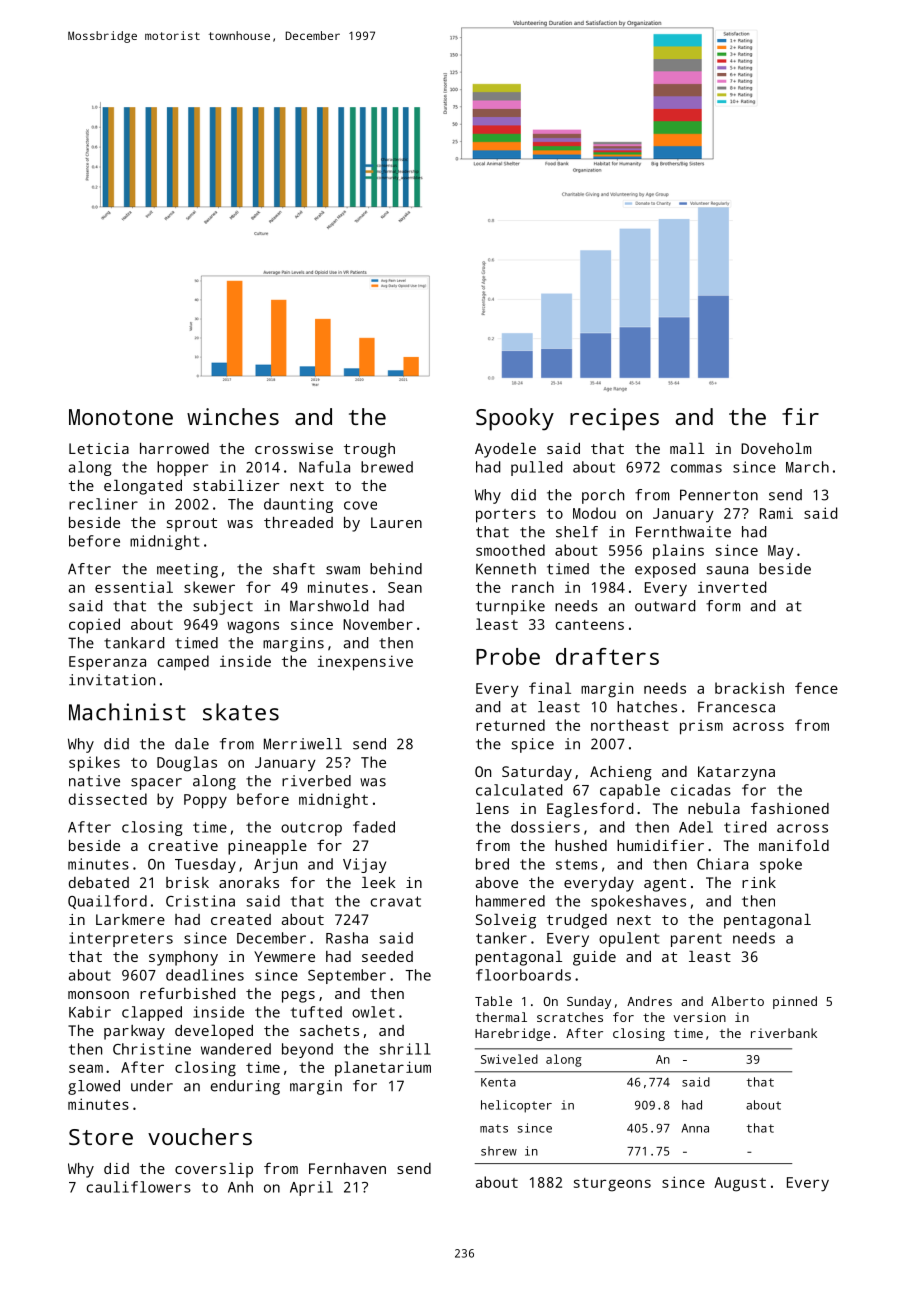 The height and width of the image is (1316, 908). I want to click on Monotone, so click(121, 417).
